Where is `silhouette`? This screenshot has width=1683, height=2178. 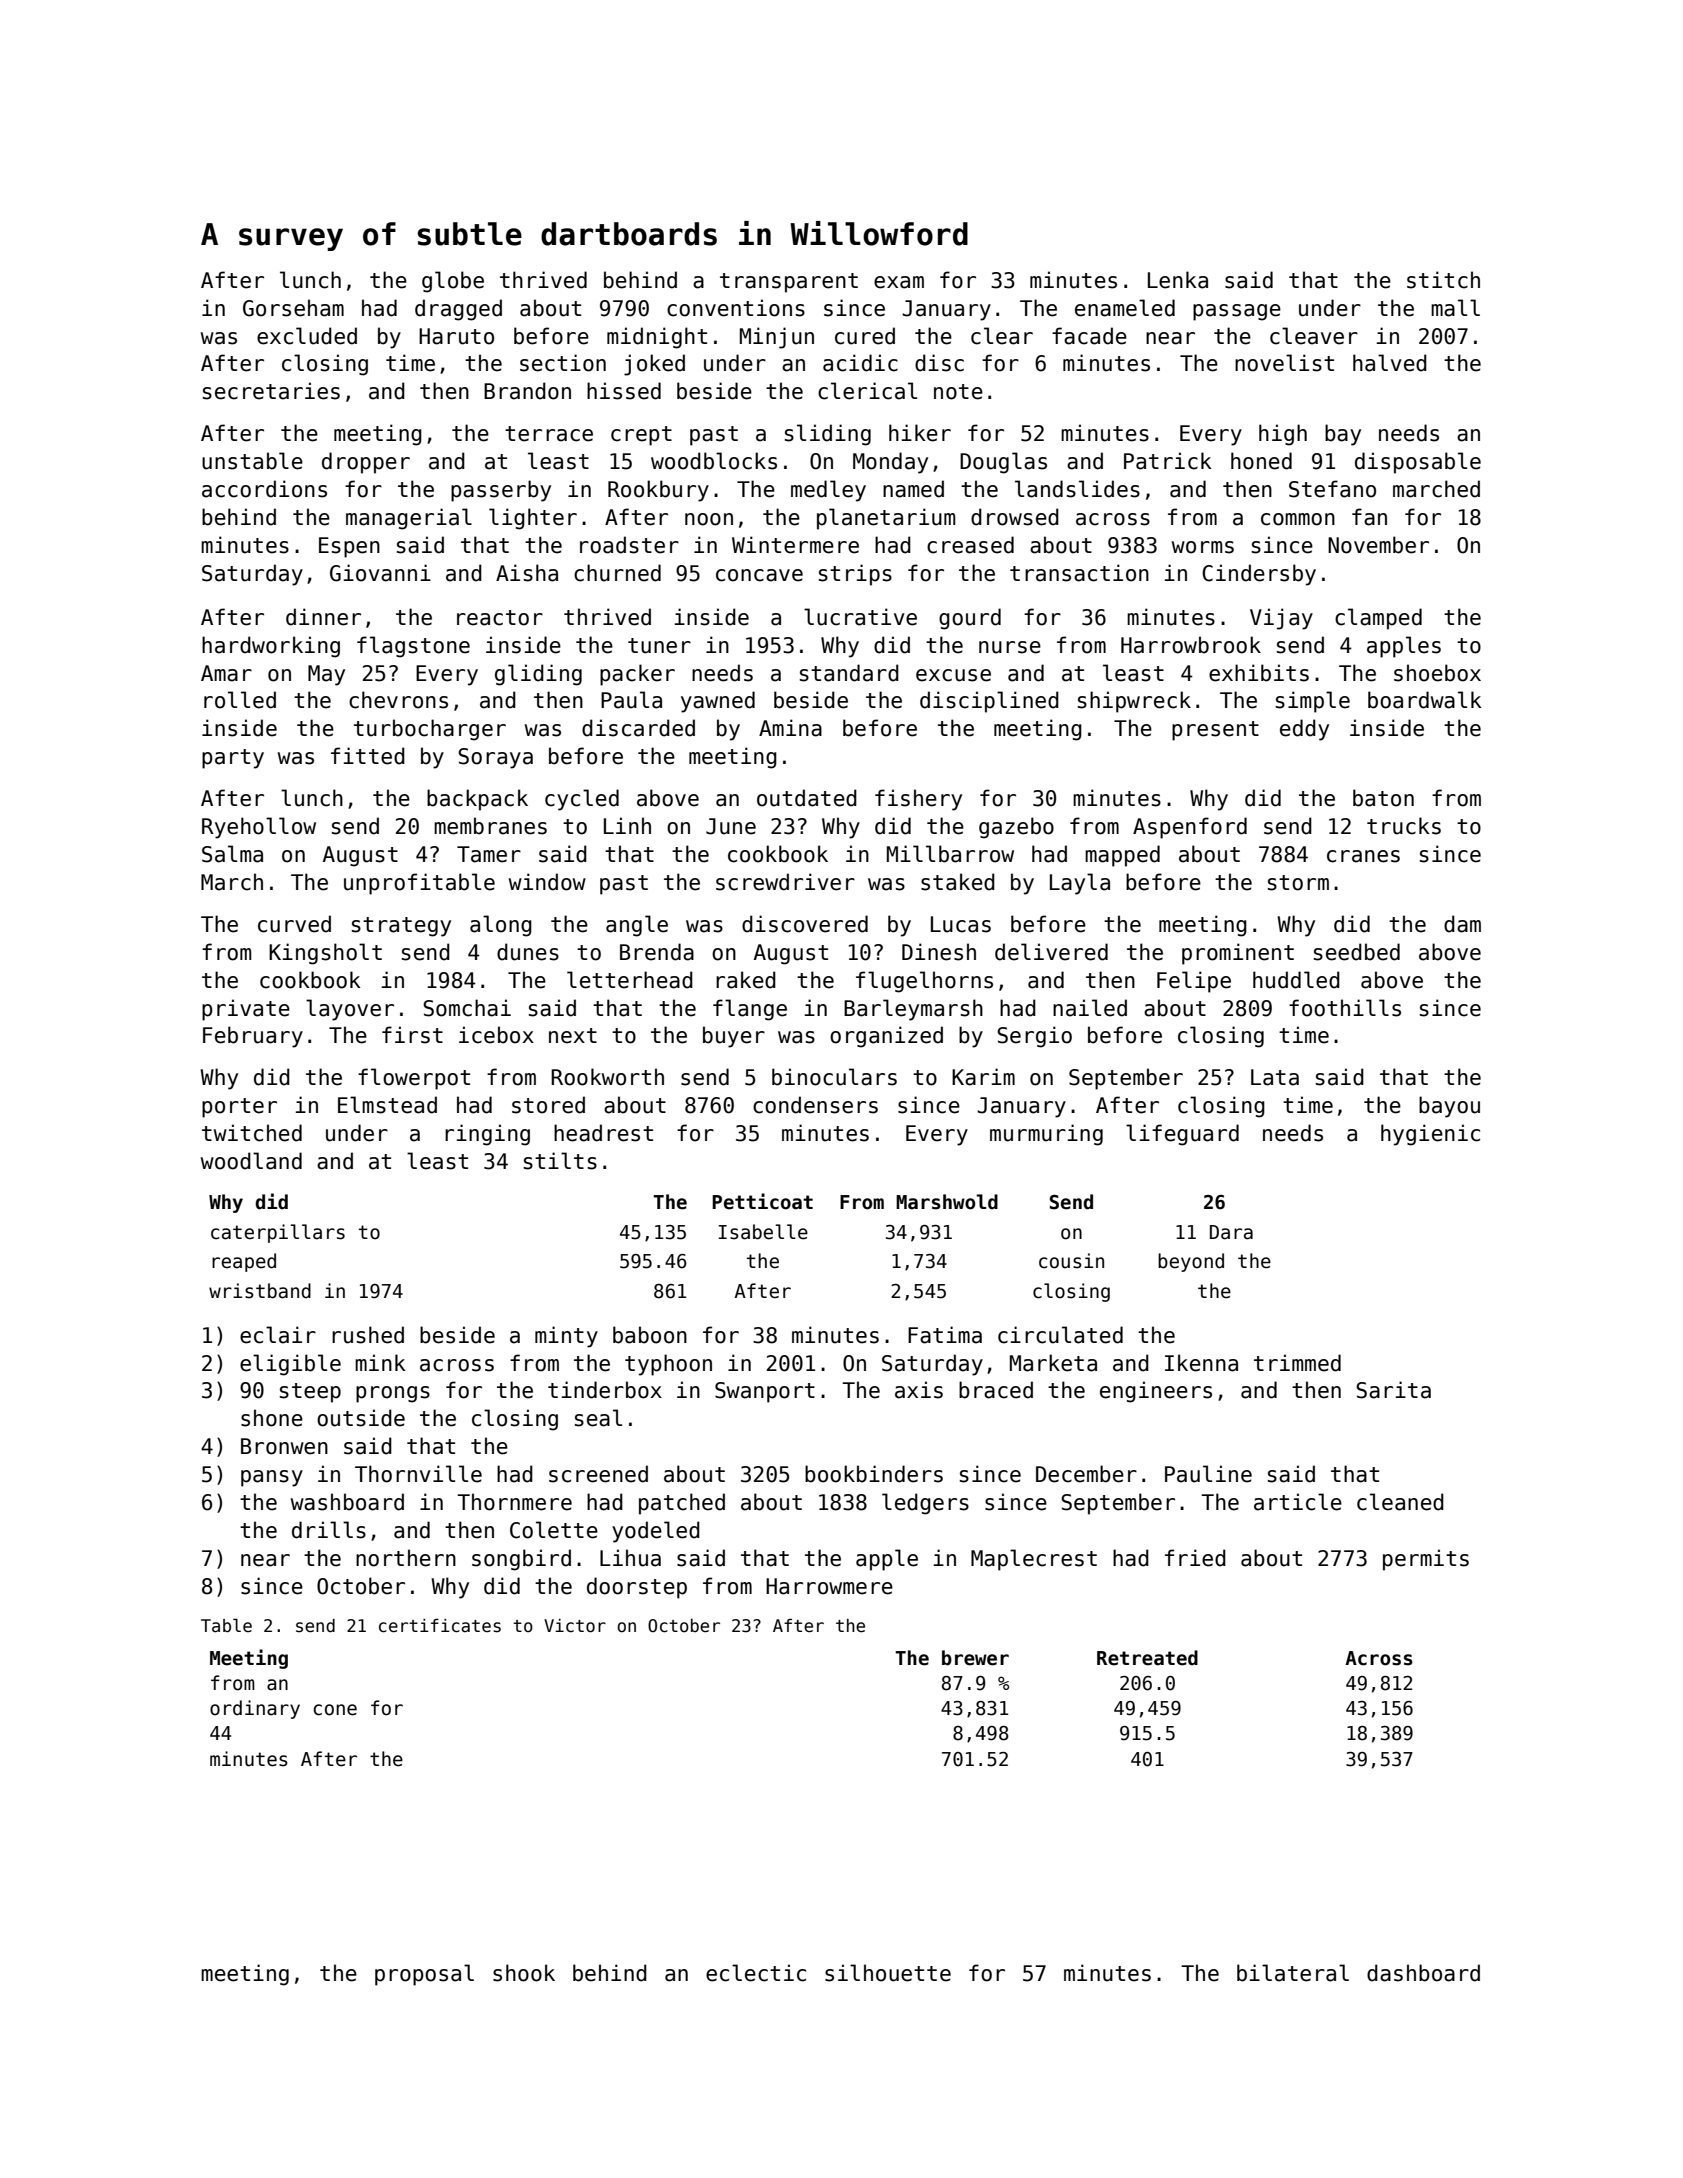
silhouette is located at coordinates (888, 1973).
